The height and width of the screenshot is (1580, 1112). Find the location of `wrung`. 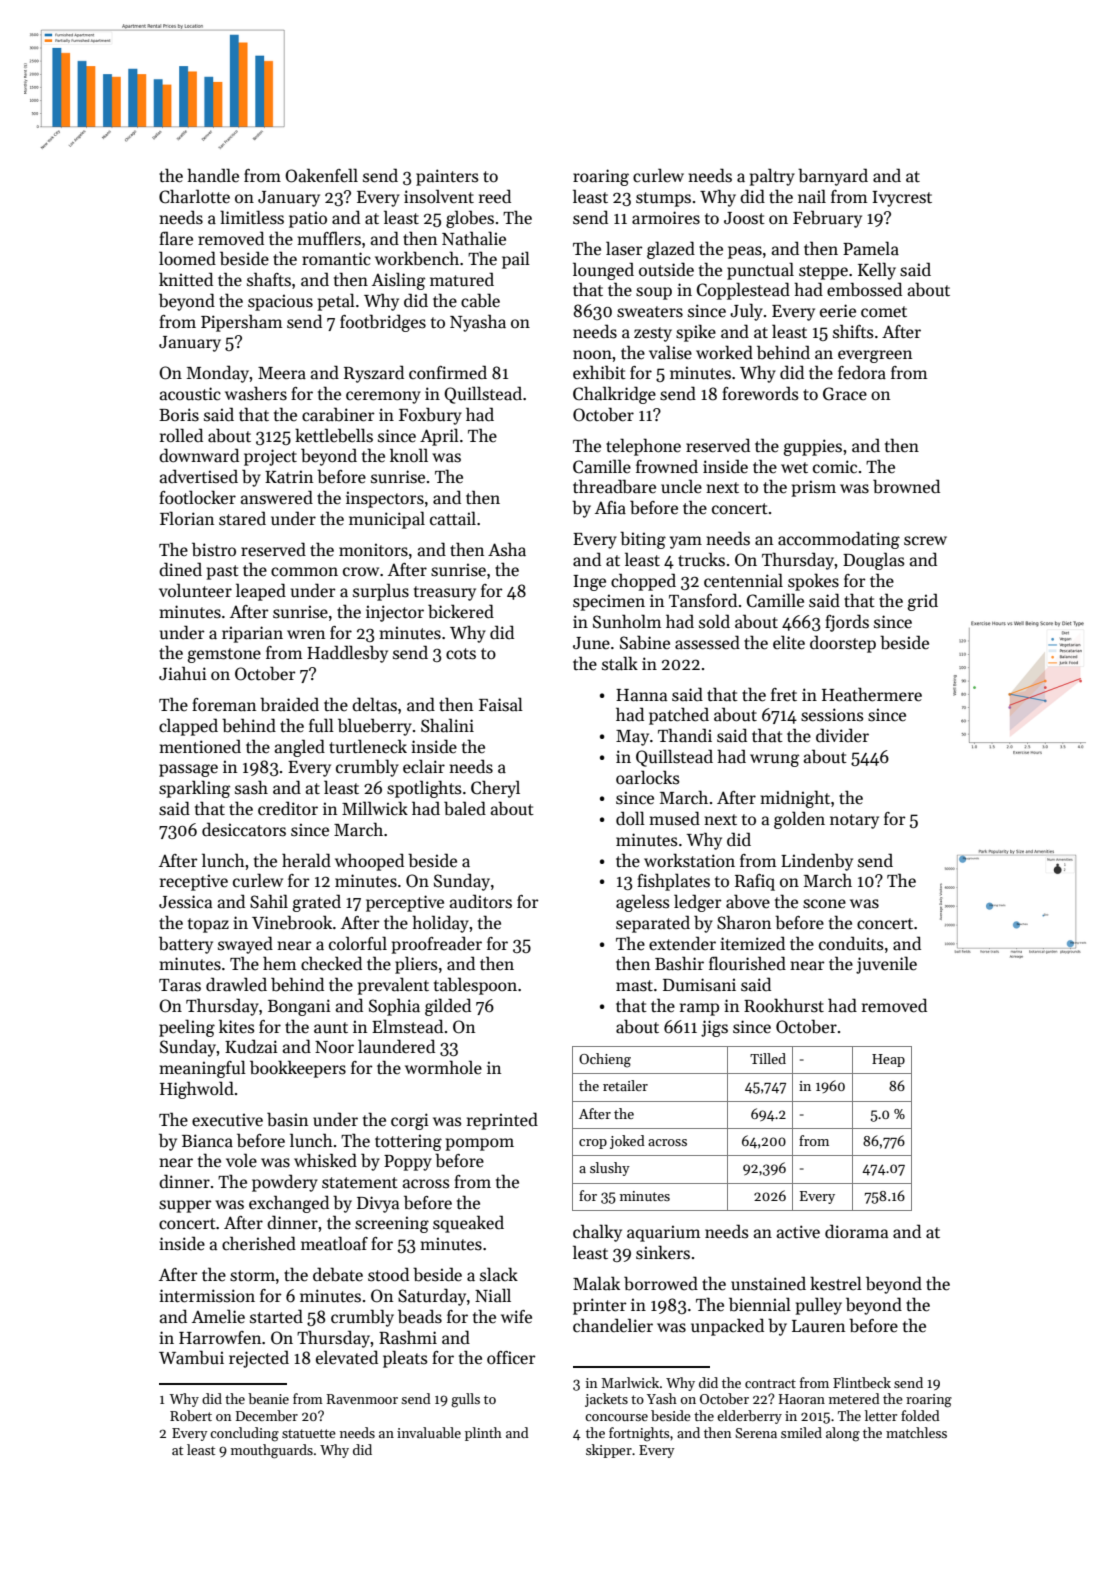

wrung is located at coordinates (774, 760).
